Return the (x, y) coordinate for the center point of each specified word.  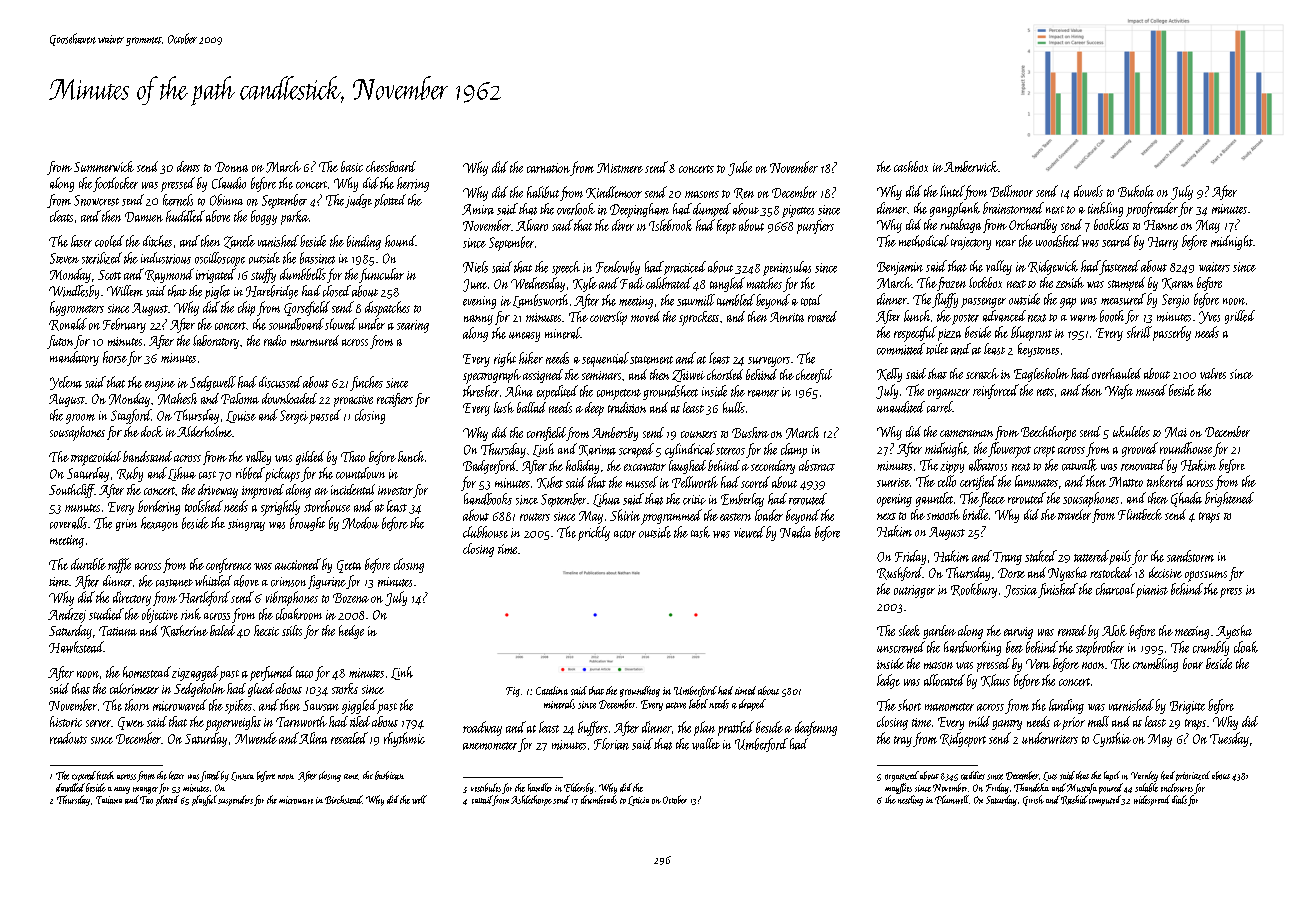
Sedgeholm (199, 690)
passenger (983, 303)
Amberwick (971, 166)
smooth (943, 514)
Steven (64, 258)
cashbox (911, 166)
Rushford (900, 574)
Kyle (585, 284)
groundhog (640, 691)
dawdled (70, 787)
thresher (481, 391)
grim (126, 525)
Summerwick (104, 166)
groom (80, 419)
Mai (1176, 432)
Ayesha (1234, 632)
